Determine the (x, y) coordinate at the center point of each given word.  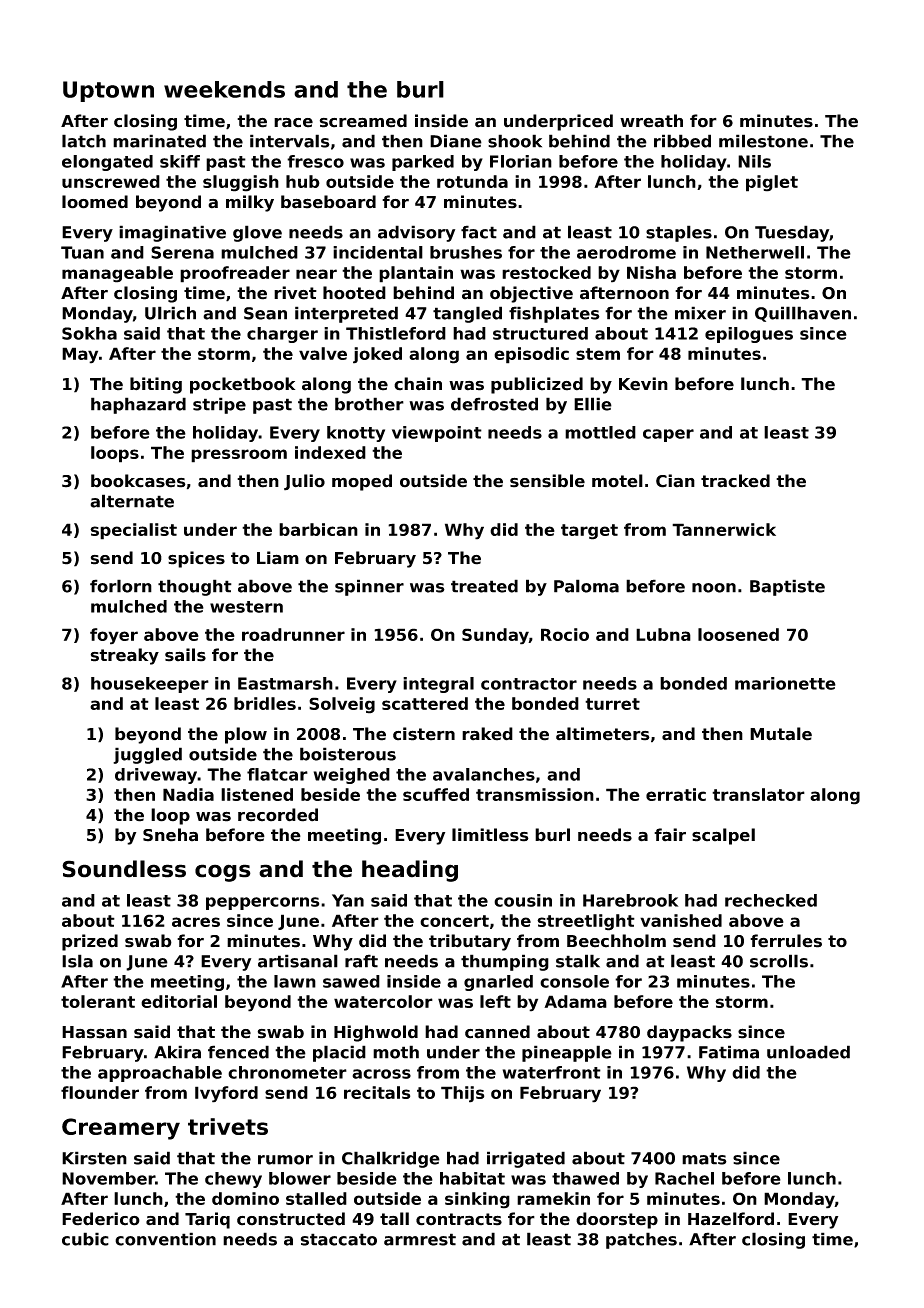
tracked (735, 481)
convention (165, 1239)
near (316, 274)
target (589, 532)
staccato (339, 1239)
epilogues (749, 335)
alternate (132, 501)
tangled (467, 314)
